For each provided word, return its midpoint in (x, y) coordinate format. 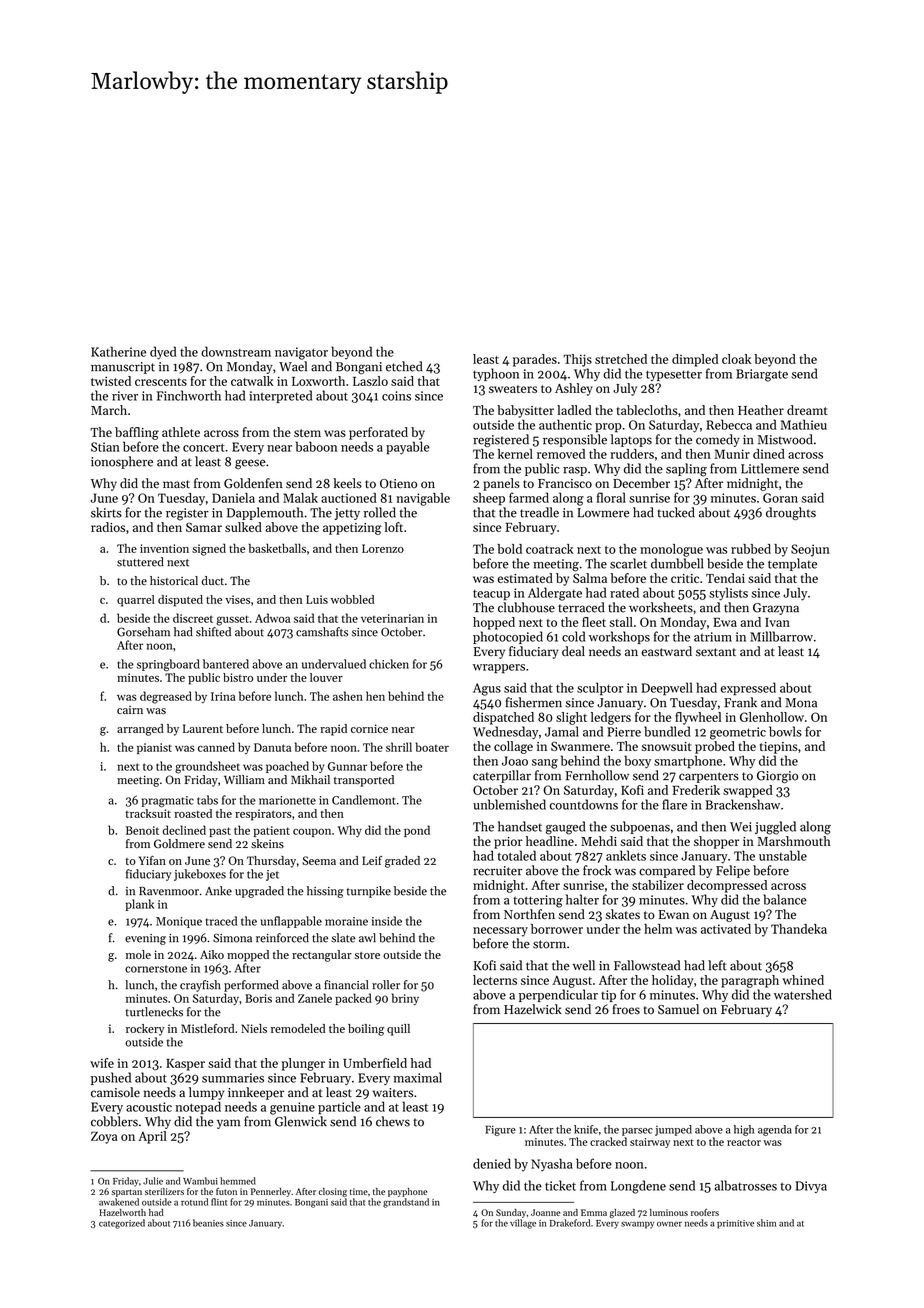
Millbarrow (781, 636)
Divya (811, 1187)
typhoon (496, 374)
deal (573, 651)
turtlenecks (154, 1012)
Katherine (118, 351)
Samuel (678, 1009)
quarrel (136, 601)
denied (492, 1163)
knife (586, 1129)
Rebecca (729, 424)
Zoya (104, 1138)
